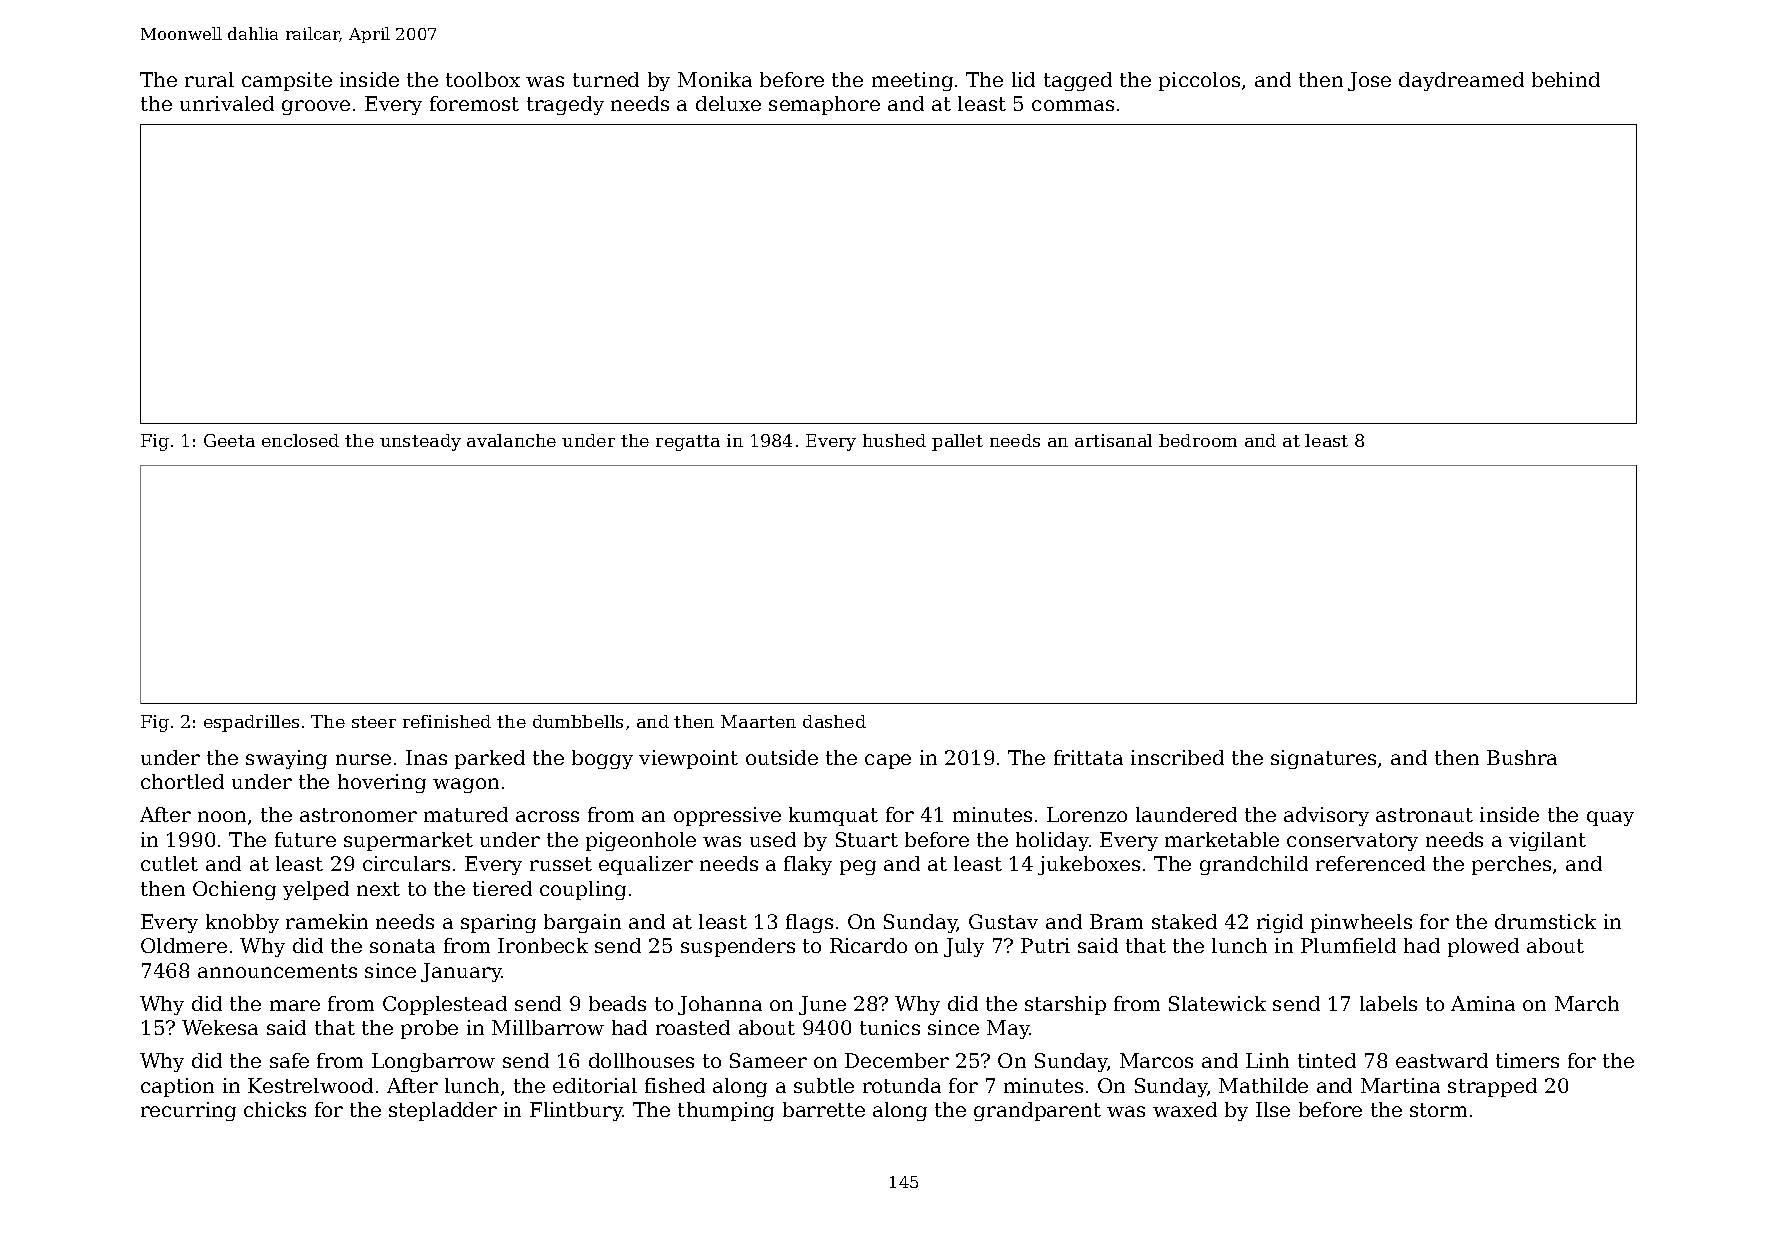 The width and height of the image is (1777, 1256). What do you see at coordinates (1566, 79) in the image?
I see `behind` at bounding box center [1566, 79].
